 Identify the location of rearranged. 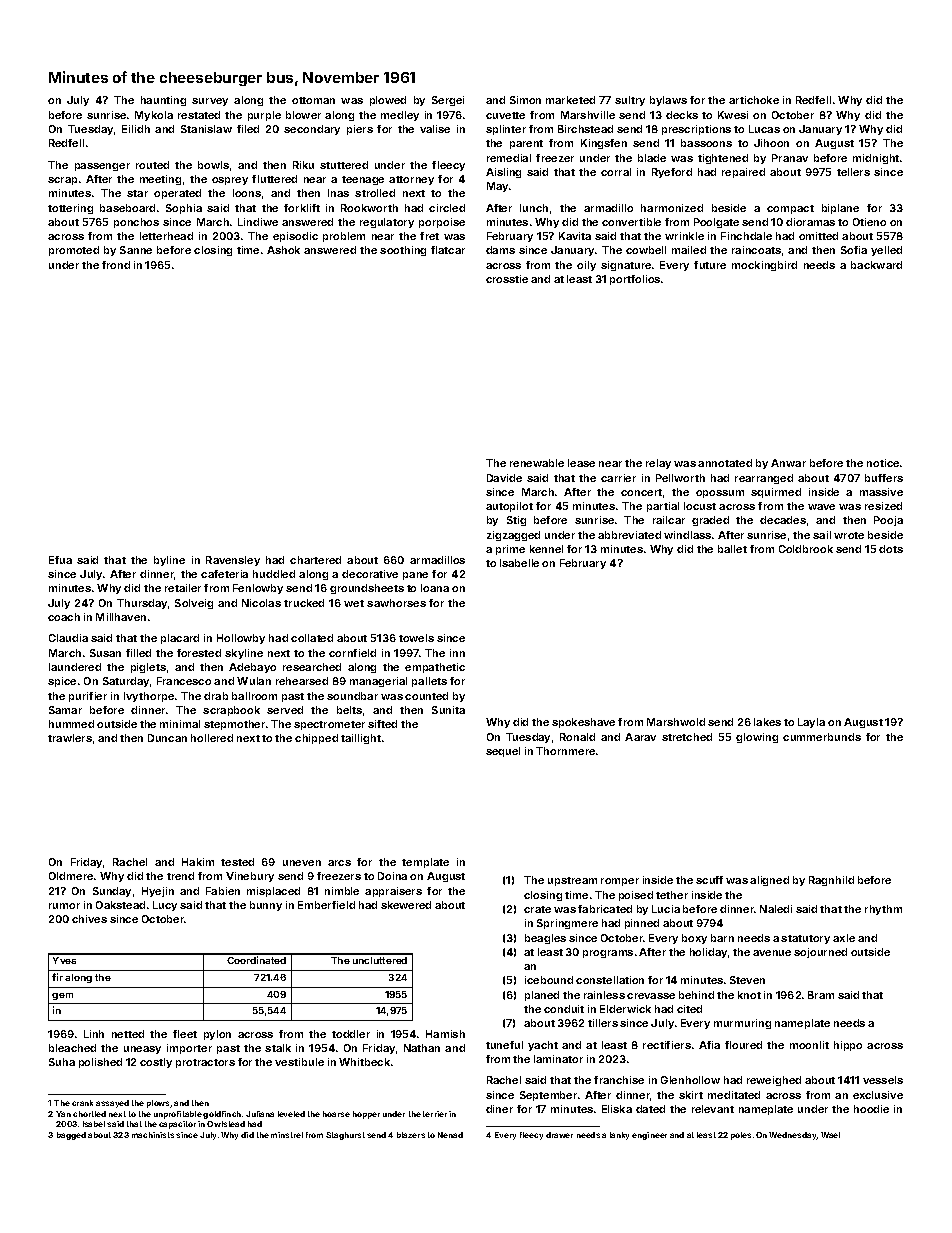
(764, 479).
